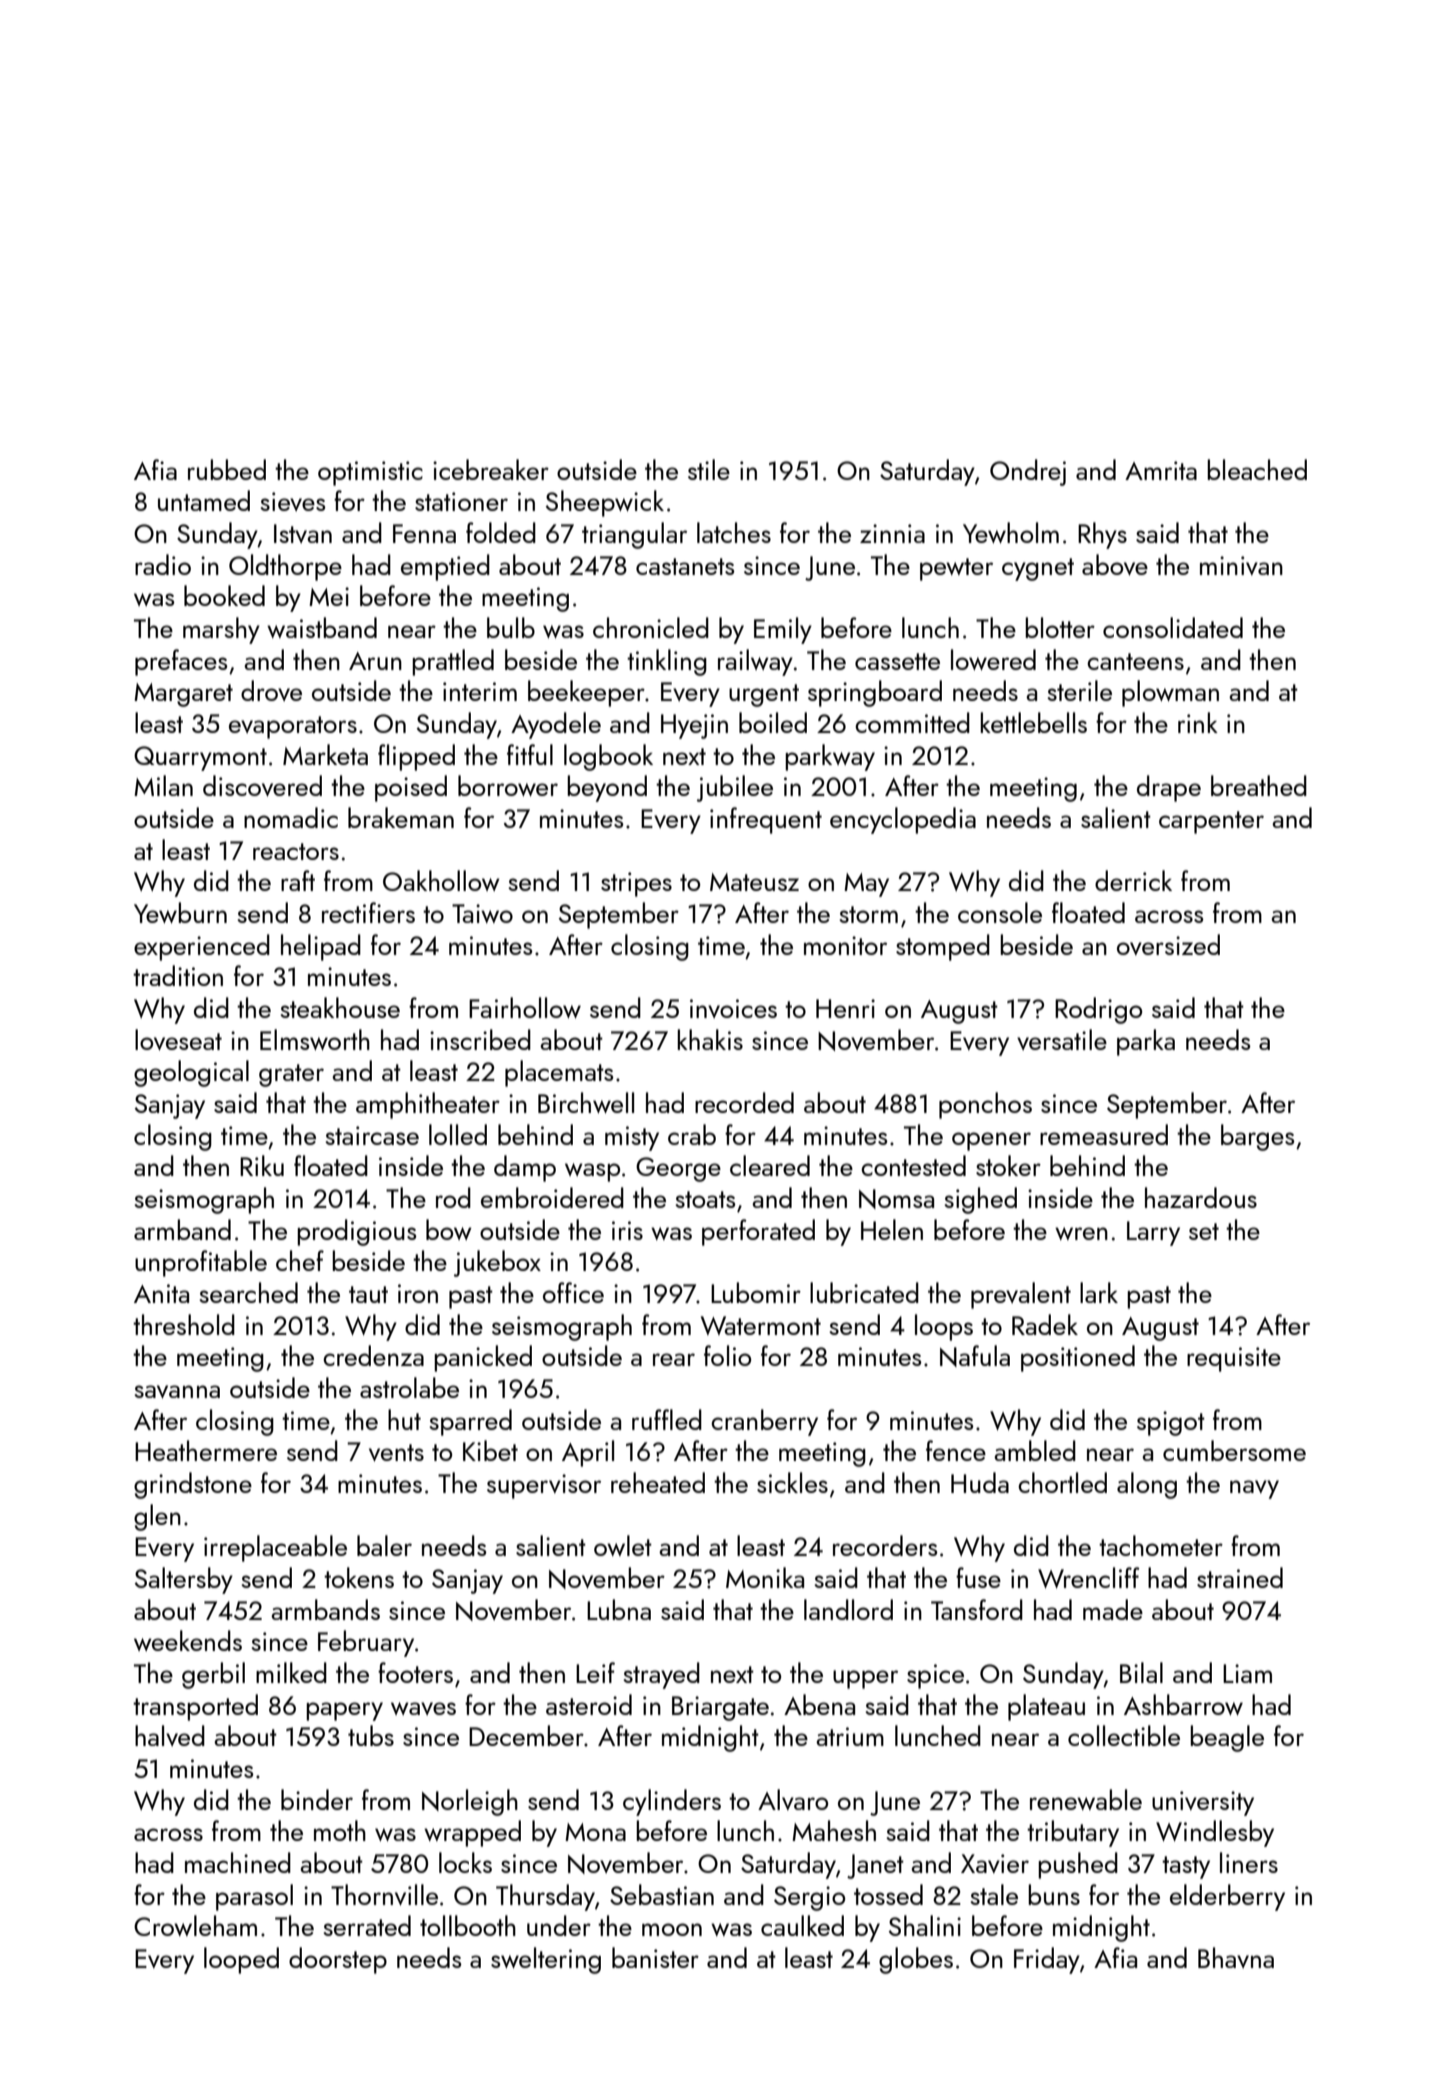  What do you see at coordinates (1133, 880) in the screenshot?
I see `derrick` at bounding box center [1133, 880].
